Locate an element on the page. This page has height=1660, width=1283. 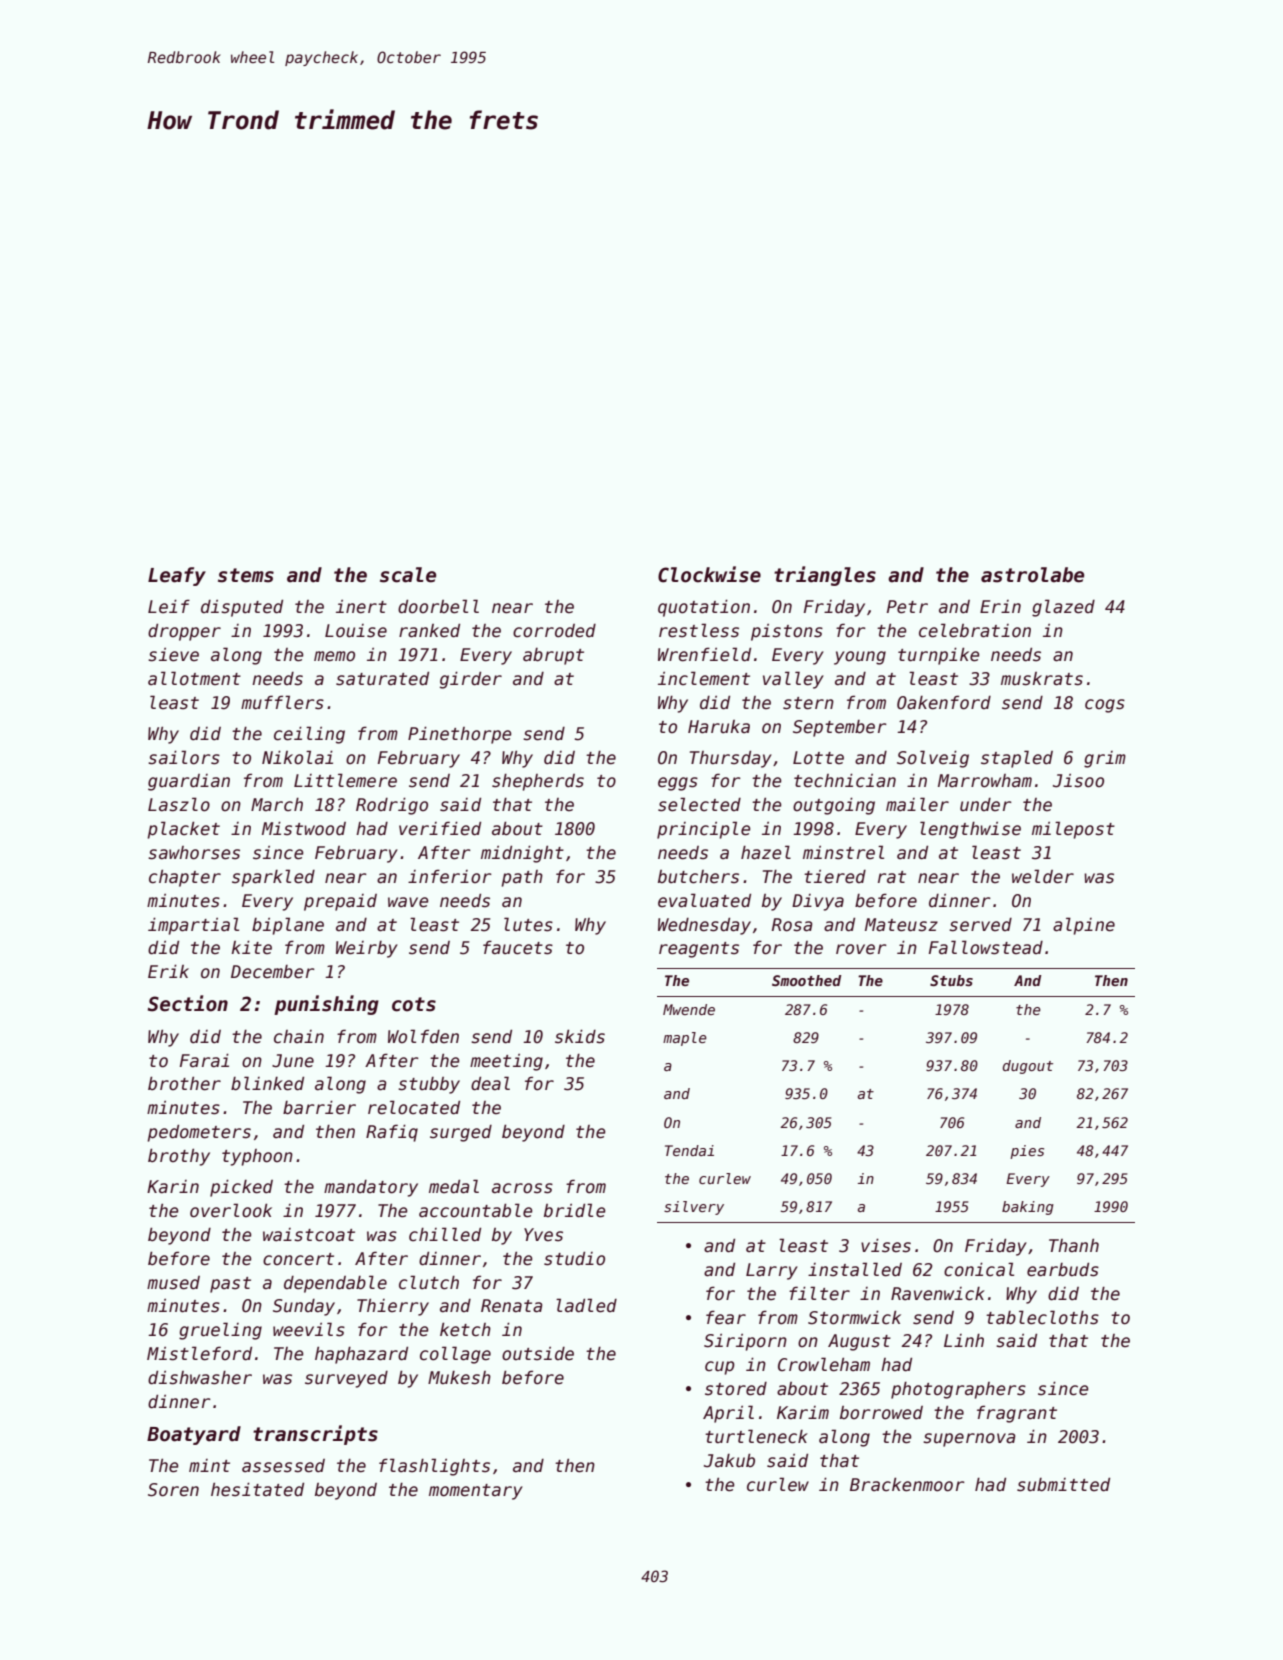
Mukesh is located at coordinates (459, 1378).
